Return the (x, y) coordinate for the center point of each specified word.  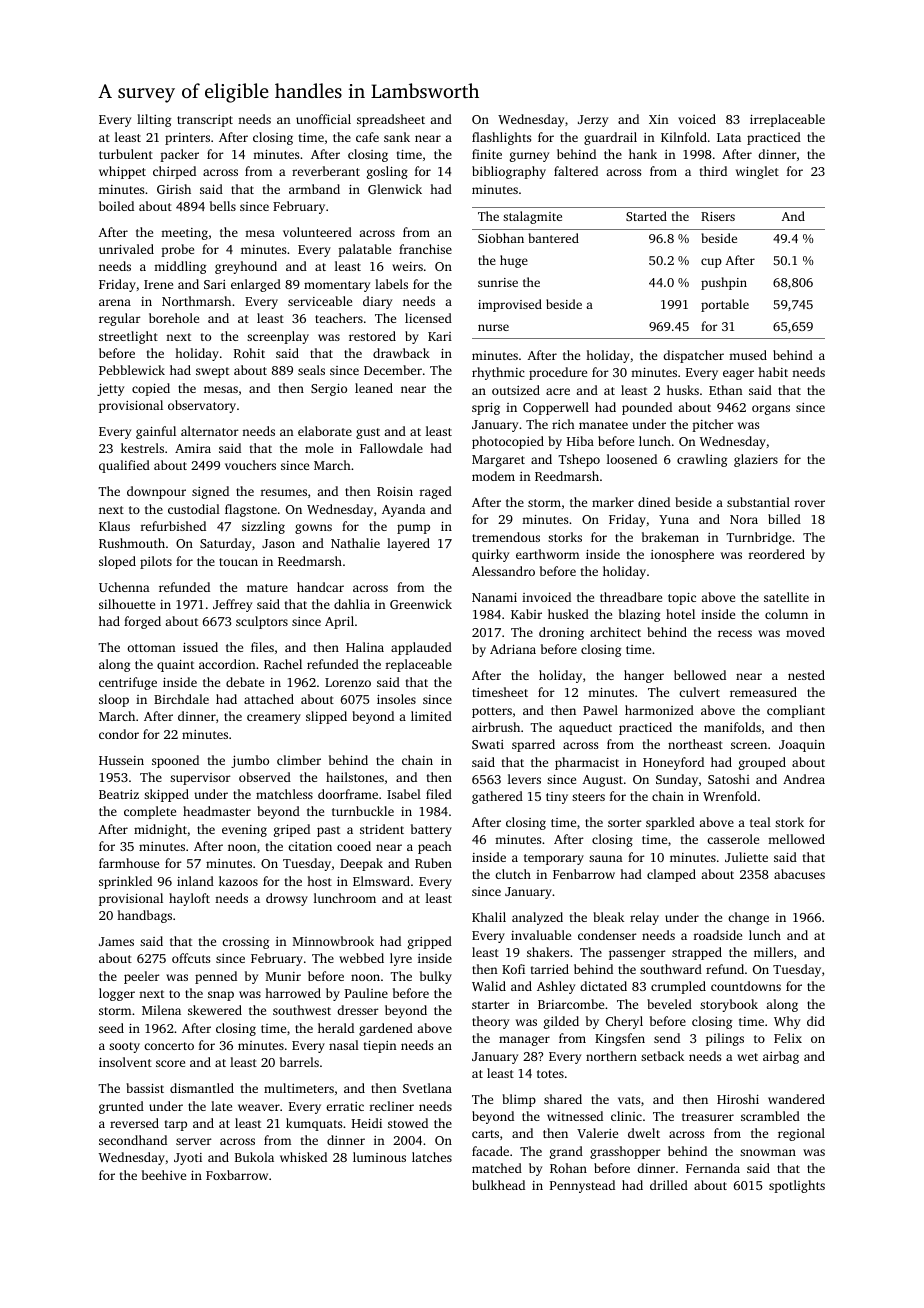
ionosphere (682, 555)
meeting (184, 234)
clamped (671, 875)
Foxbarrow (237, 1175)
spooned (175, 761)
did (816, 1021)
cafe (367, 137)
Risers (718, 216)
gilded (561, 1022)
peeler (142, 977)
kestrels (142, 448)
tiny (557, 798)
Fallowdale (391, 448)
